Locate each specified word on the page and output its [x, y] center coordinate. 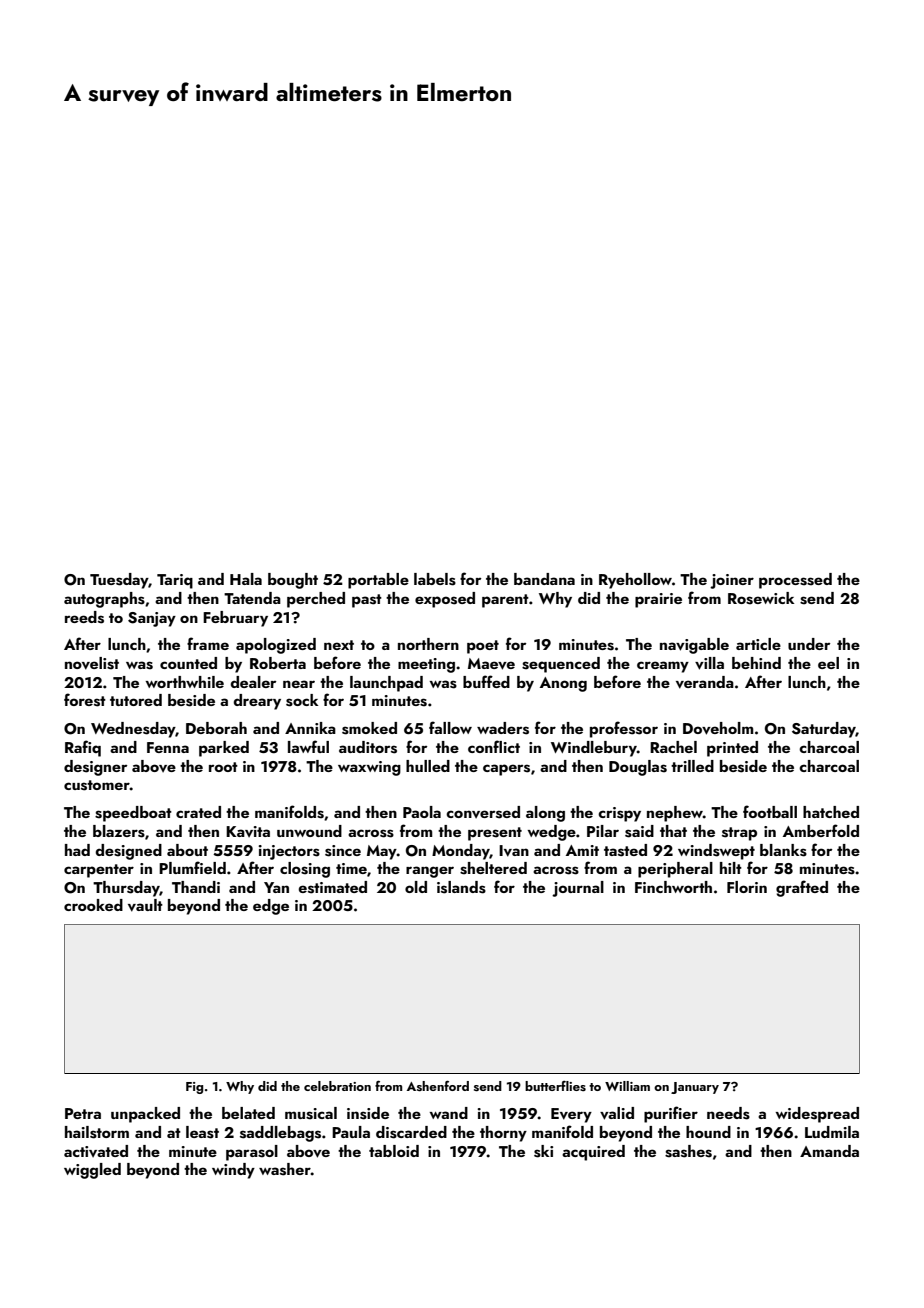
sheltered [493, 868]
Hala [246, 579]
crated [198, 812]
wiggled [92, 1171]
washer [285, 1169]
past [367, 601]
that [673, 831]
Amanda [829, 1151]
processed [795, 581]
